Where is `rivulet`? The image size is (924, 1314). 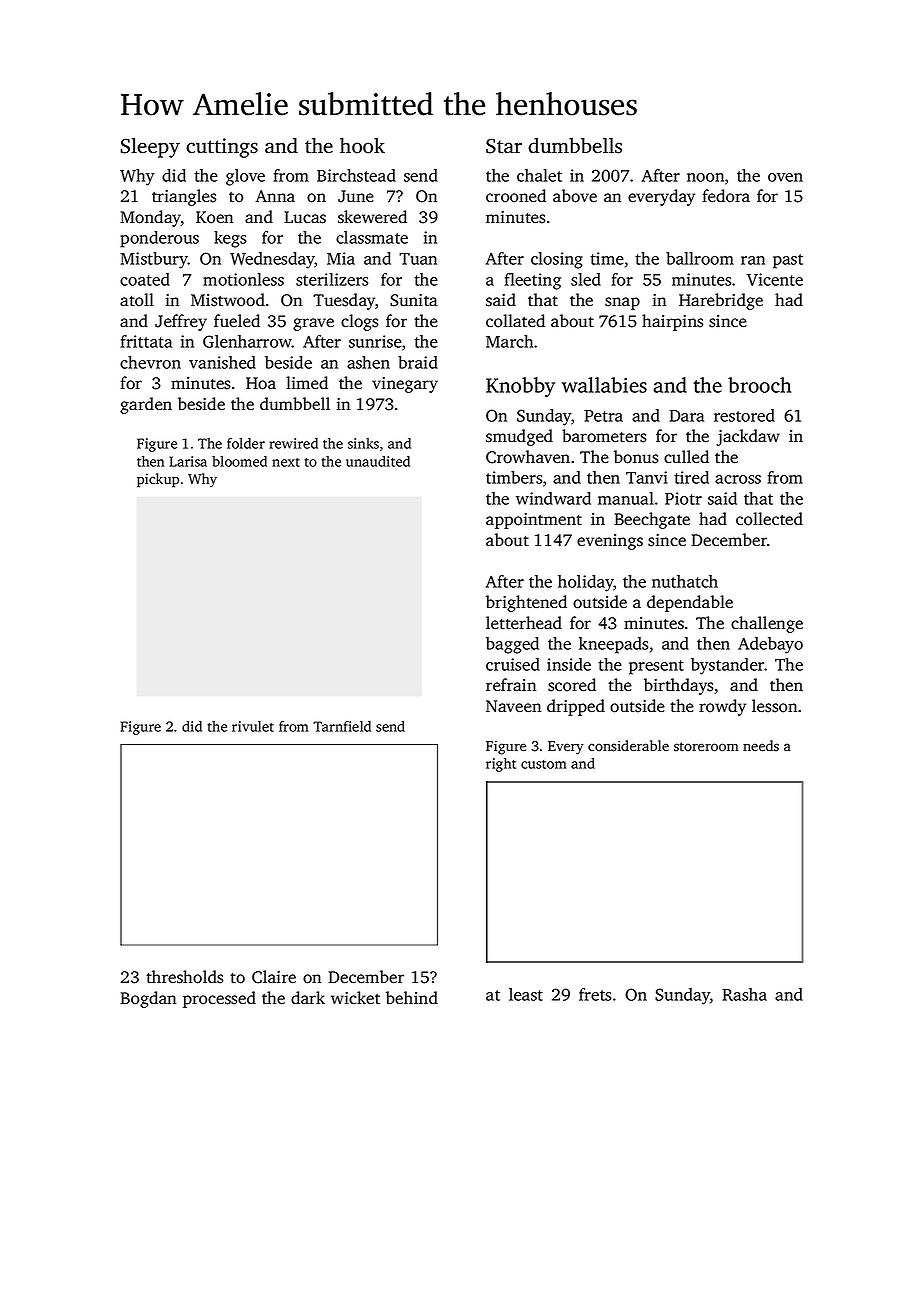
rivulet is located at coordinates (253, 726).
